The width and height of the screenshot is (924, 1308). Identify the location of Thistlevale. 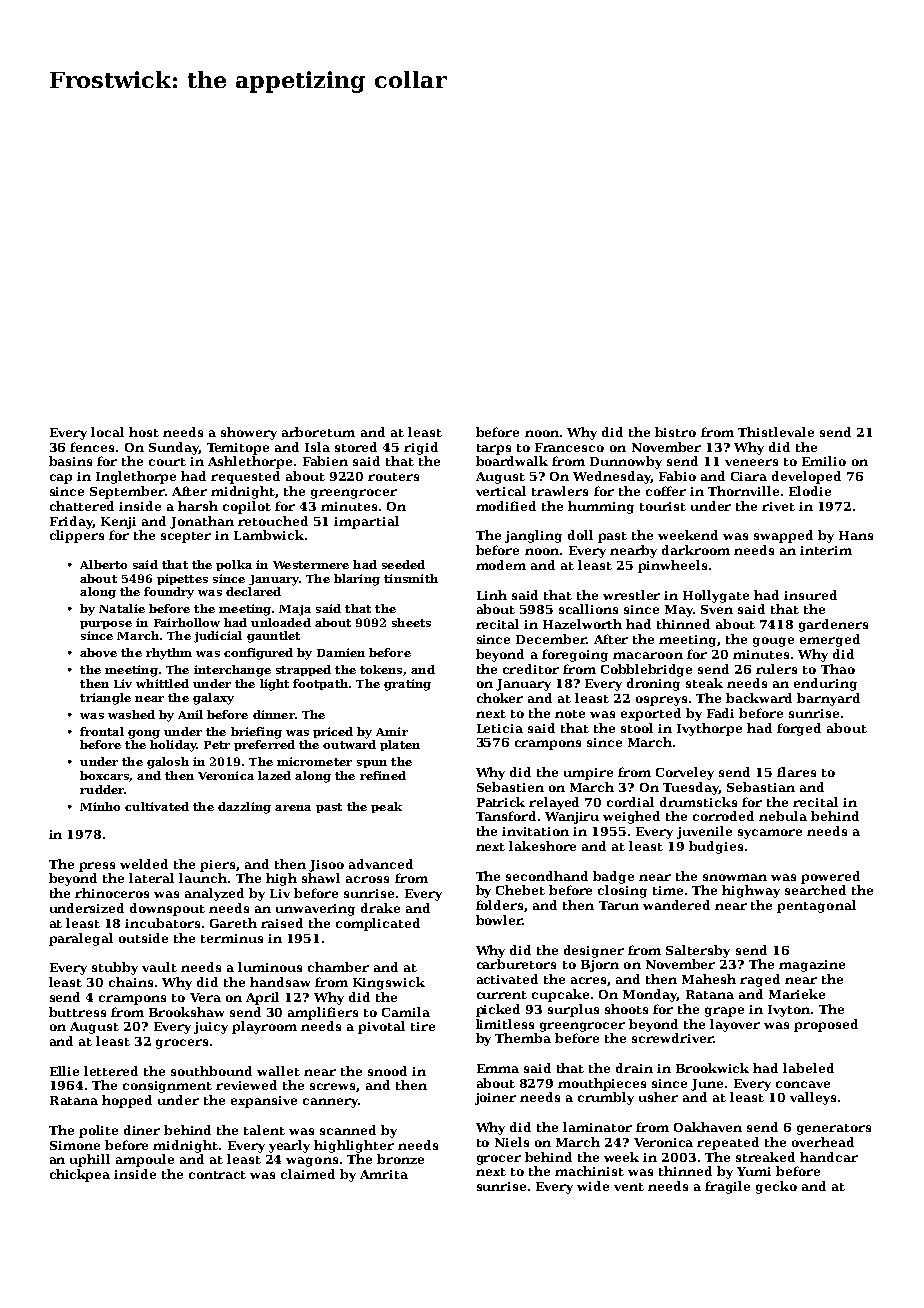
(776, 432).
